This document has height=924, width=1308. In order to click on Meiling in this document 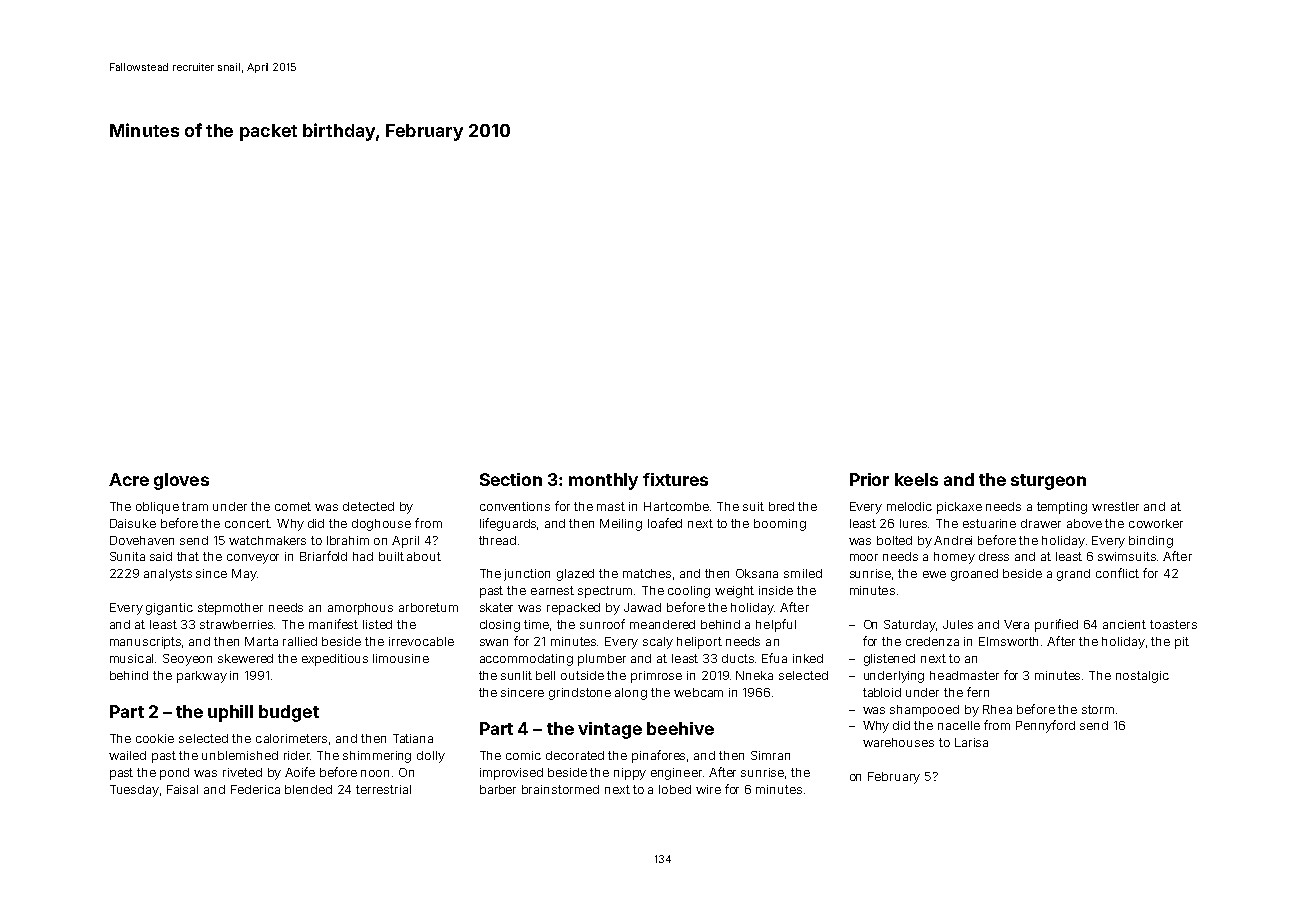, I will do `click(621, 525)`.
